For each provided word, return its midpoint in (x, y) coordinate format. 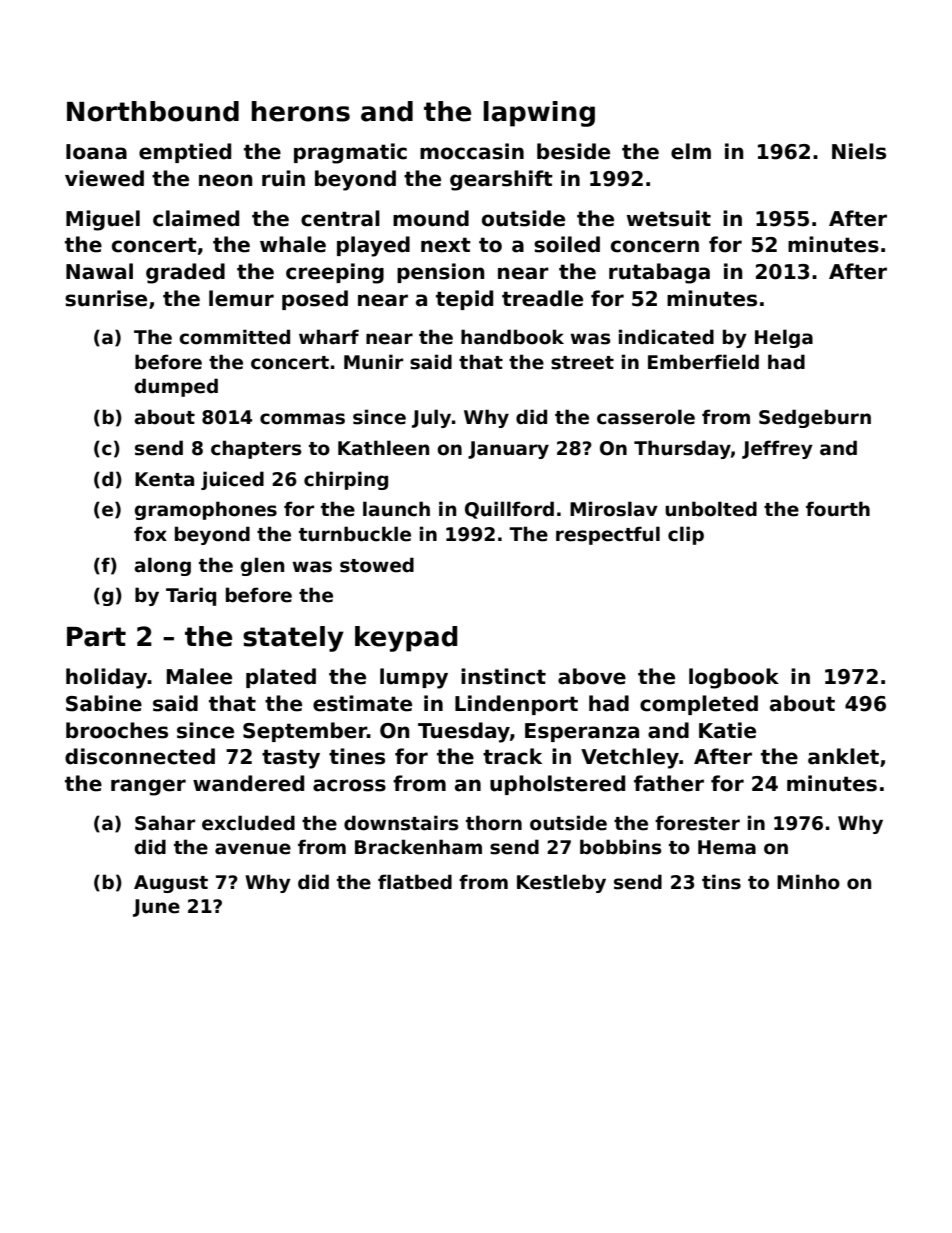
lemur (241, 298)
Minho (808, 882)
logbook (734, 678)
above (592, 676)
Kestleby (561, 883)
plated (281, 678)
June (156, 908)
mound (431, 218)
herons (301, 111)
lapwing (539, 114)
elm (691, 151)
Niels (859, 151)
